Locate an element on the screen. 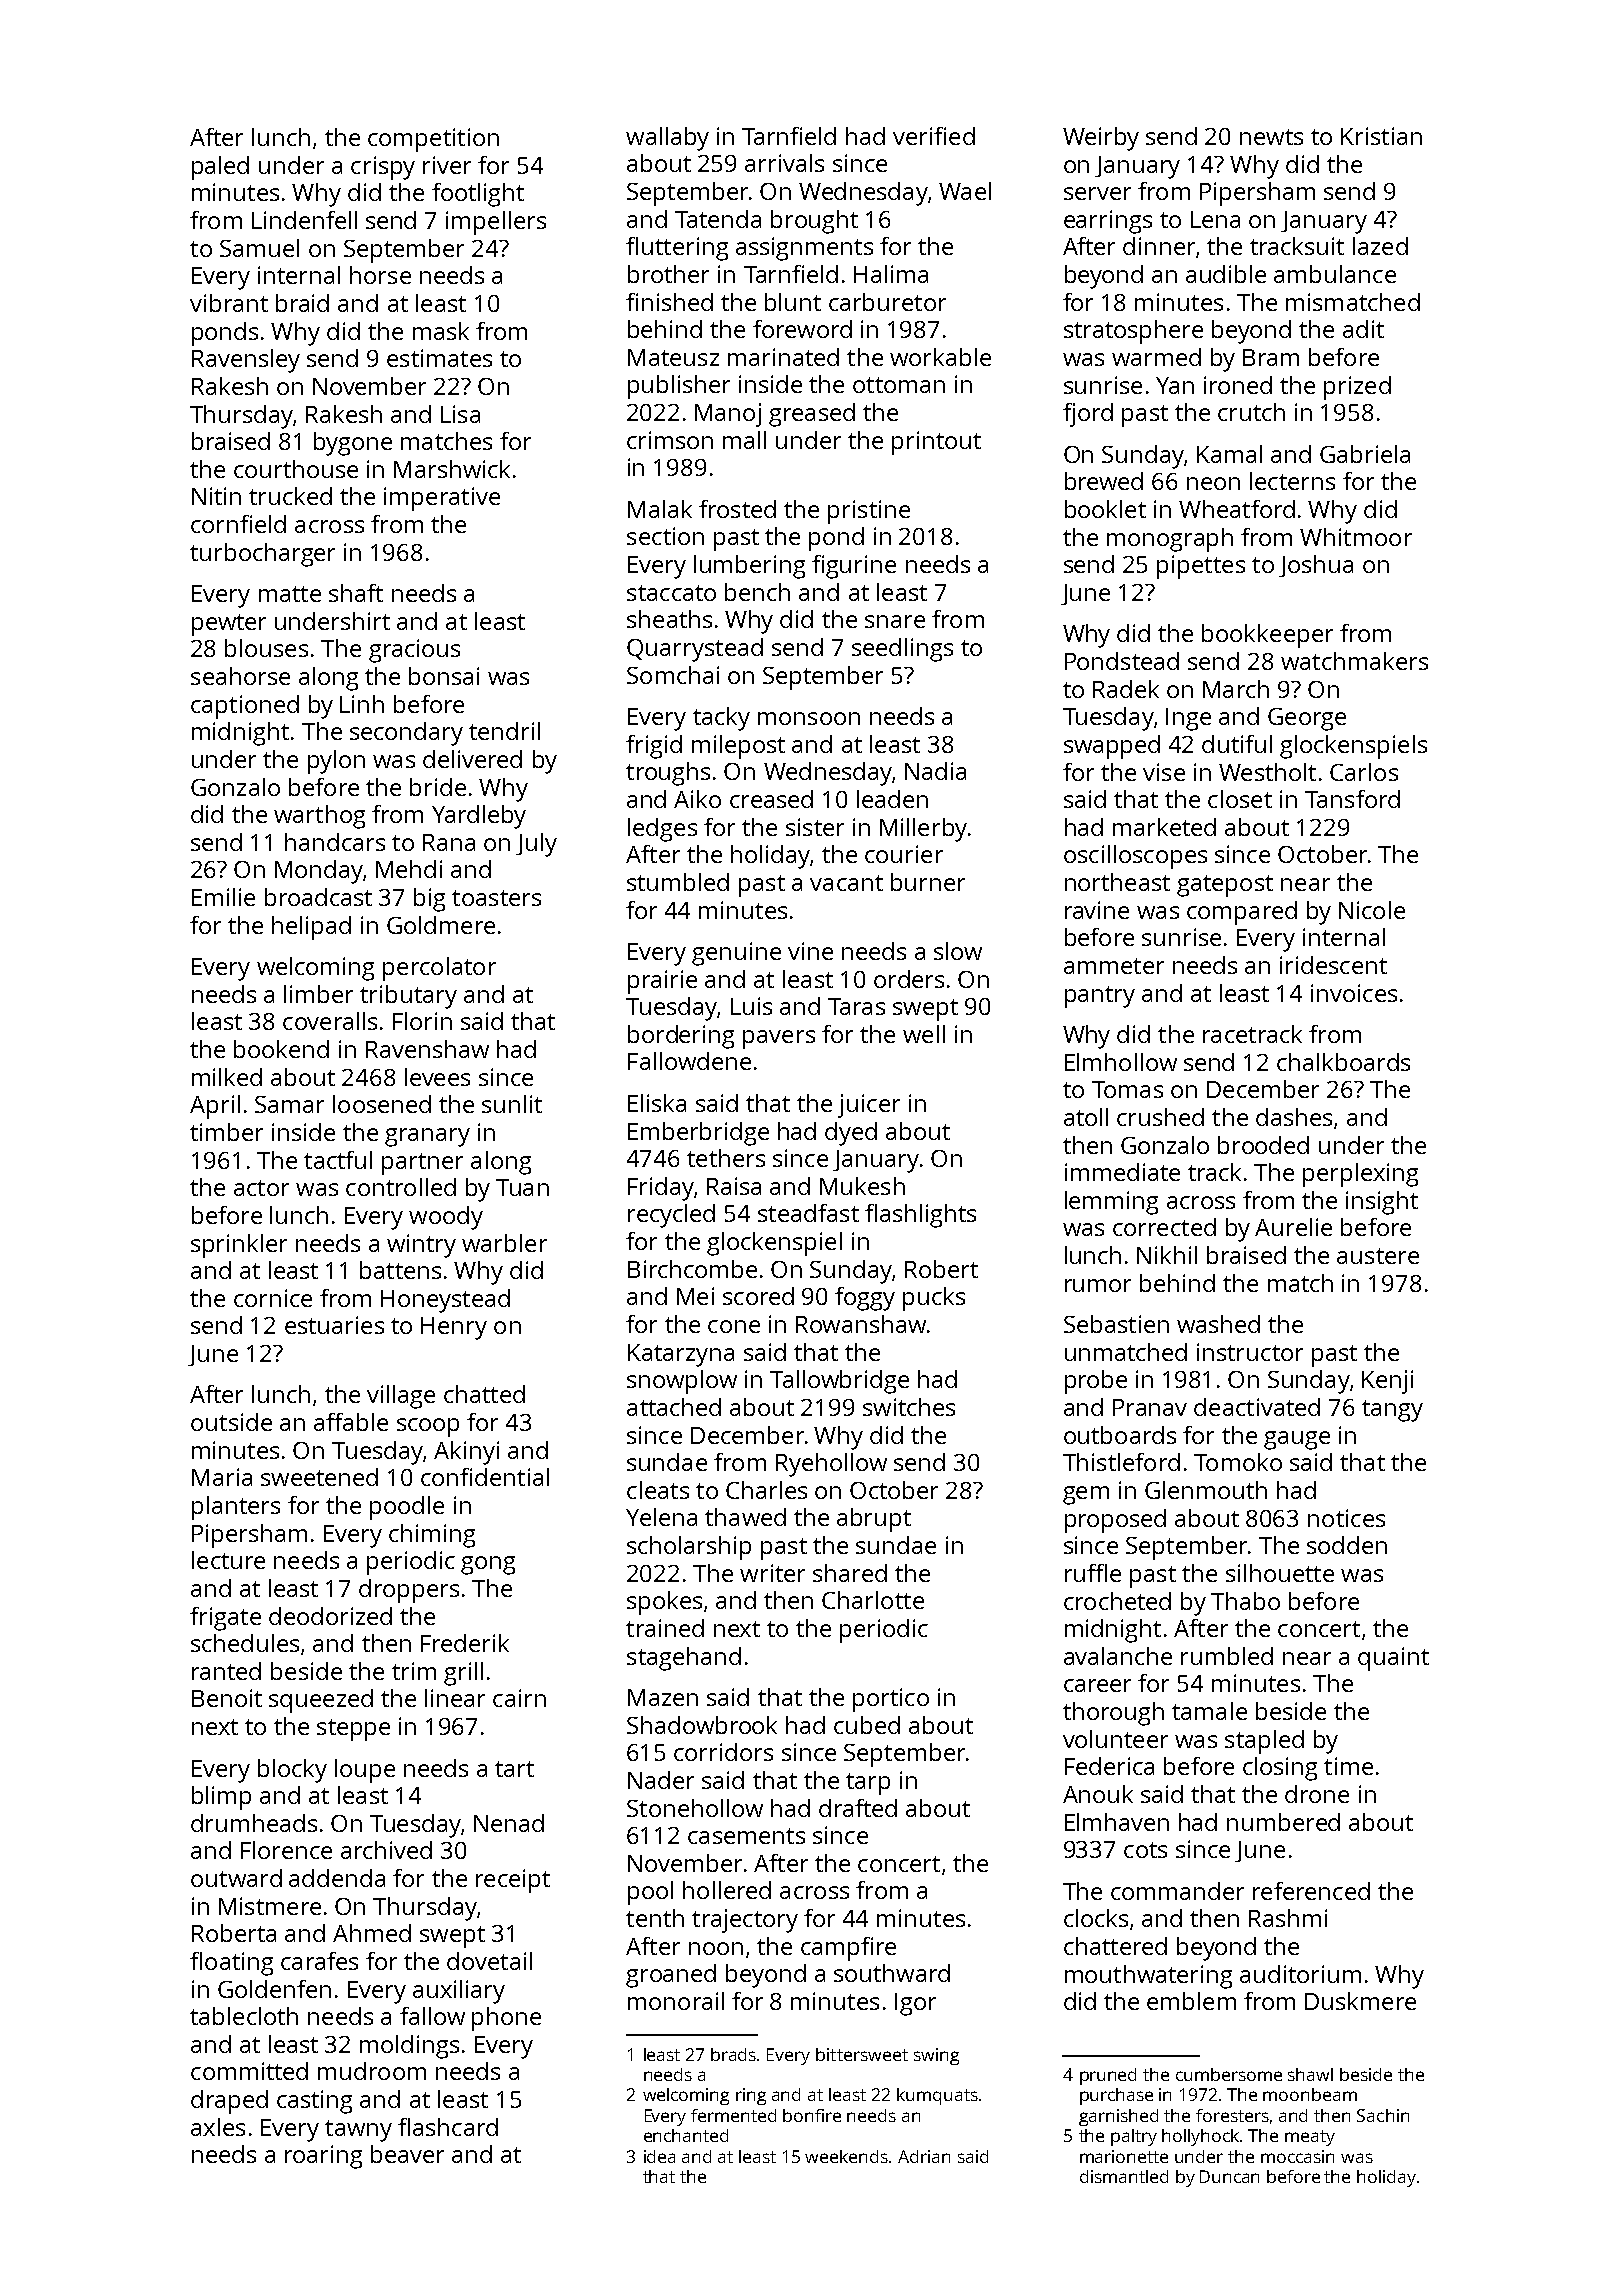 Image resolution: width=1620 pixels, height=2292 pixels. idea is located at coordinates (659, 2156).
